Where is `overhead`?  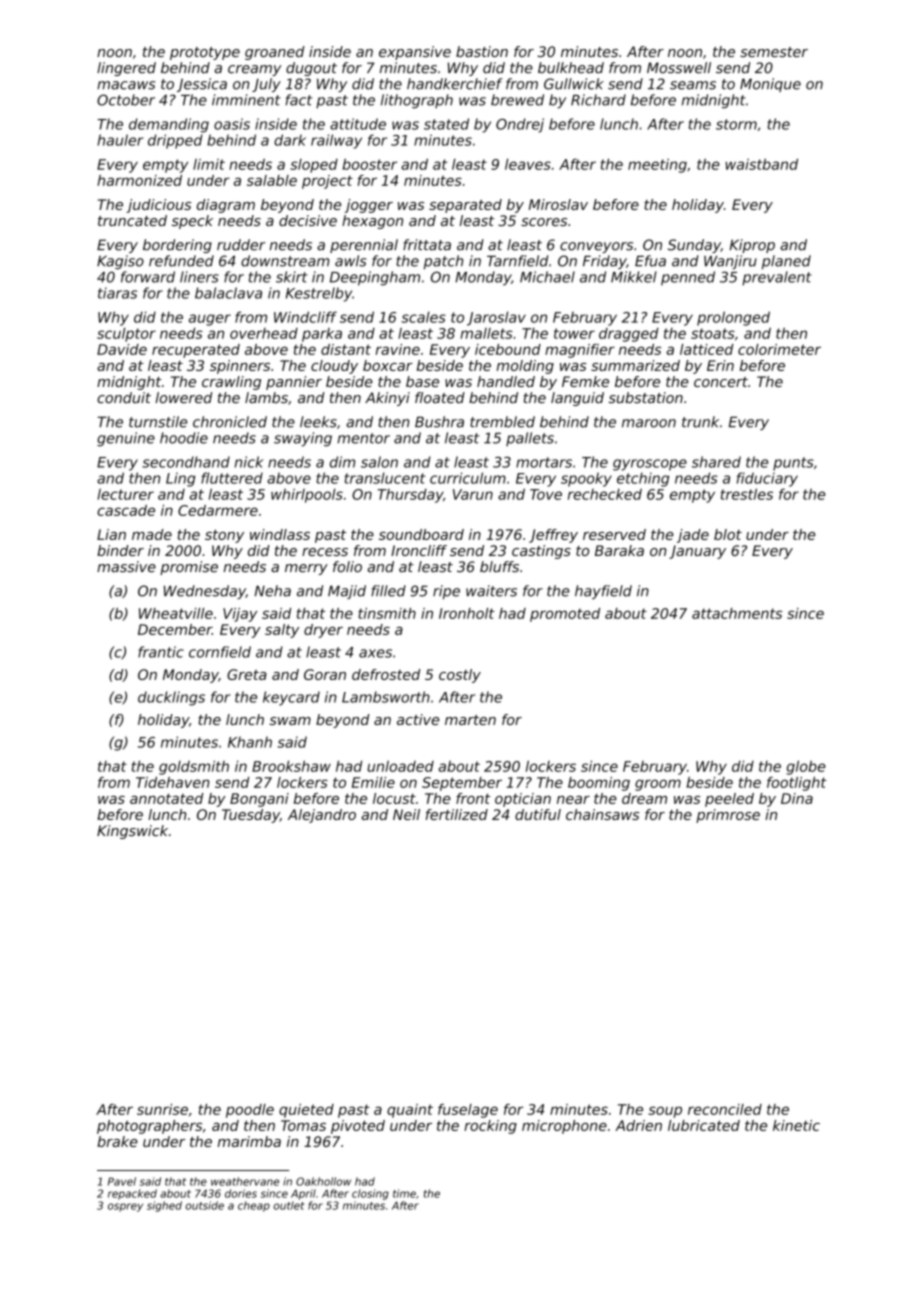 overhead is located at coordinates (264, 333).
